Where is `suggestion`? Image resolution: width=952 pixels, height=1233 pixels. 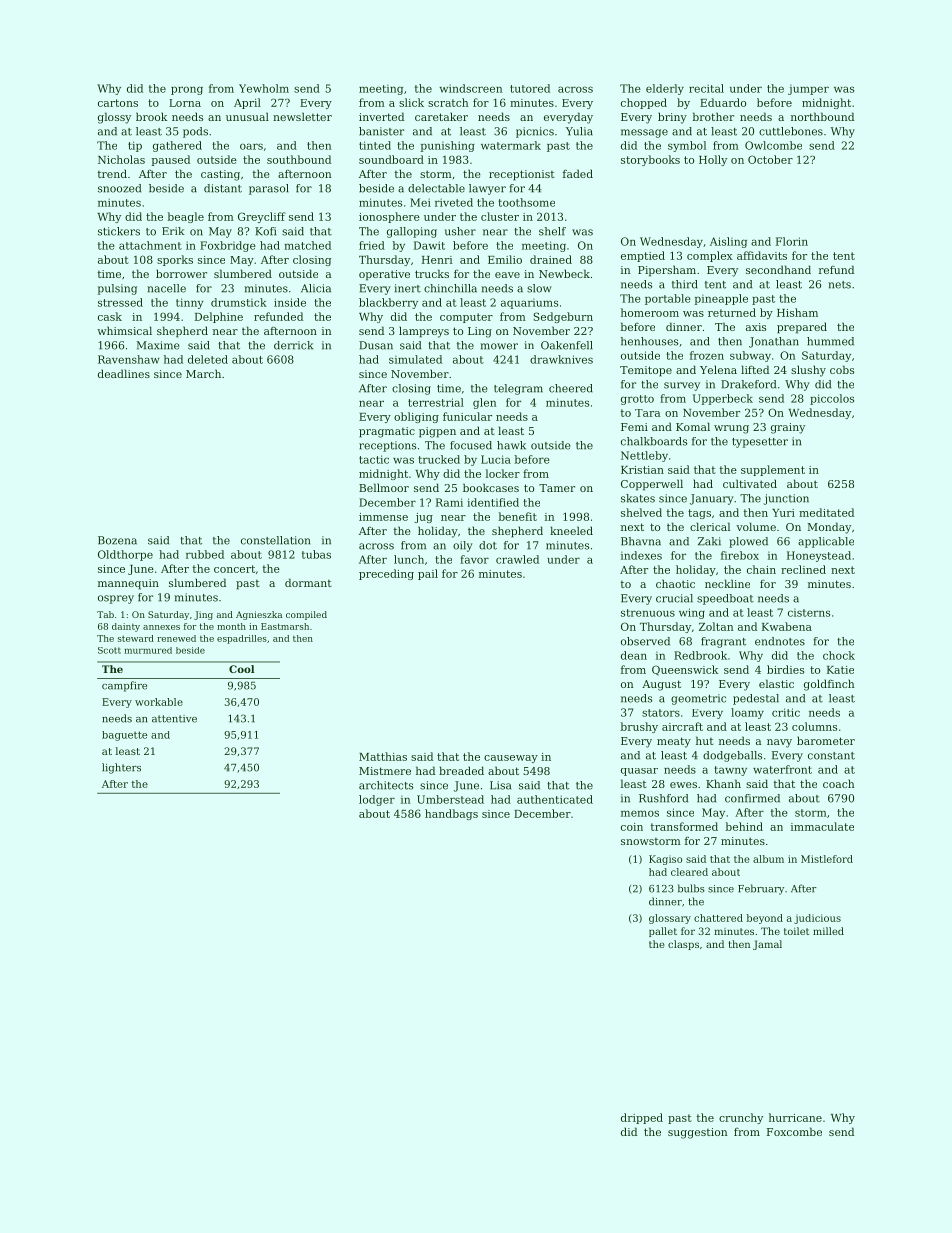
suggestion is located at coordinates (698, 1133).
